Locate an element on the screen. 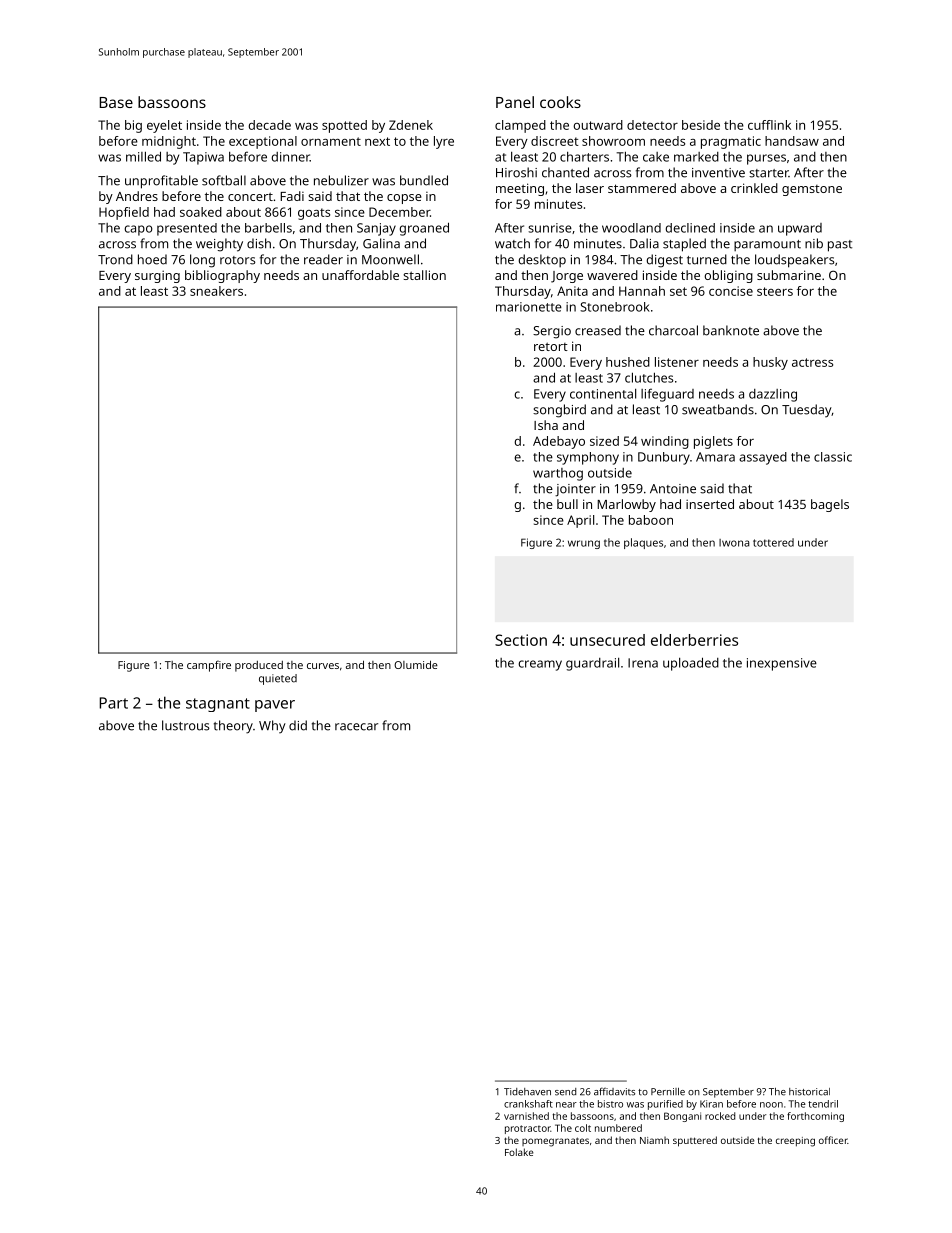 This screenshot has height=1233, width=952. crankshaft is located at coordinates (528, 1104).
